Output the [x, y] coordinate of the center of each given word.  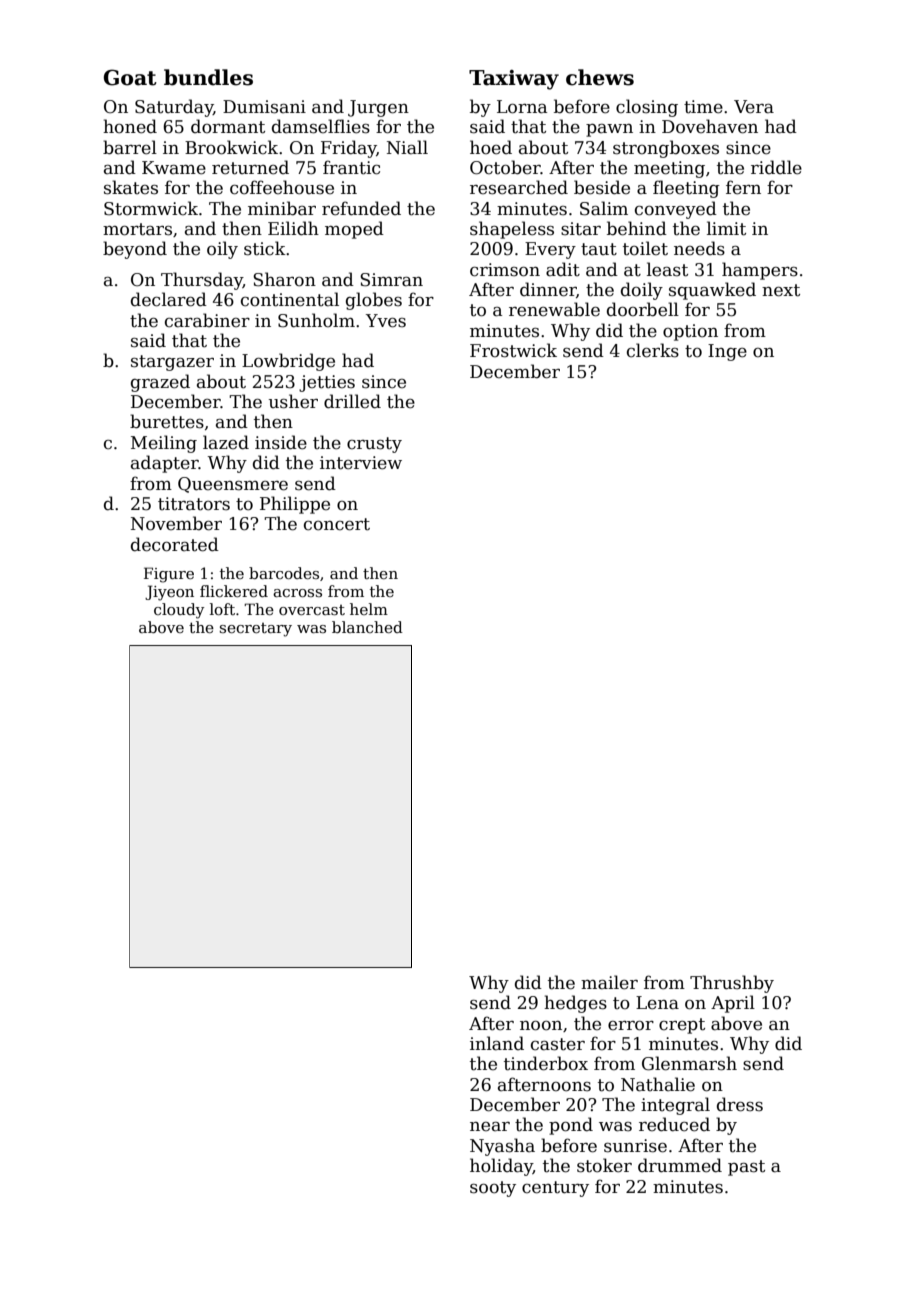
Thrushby [732, 984]
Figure [169, 575]
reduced [674, 1124]
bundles [208, 77]
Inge [727, 352]
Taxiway [514, 80]
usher [293, 401]
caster [558, 1044]
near [490, 1127]
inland [497, 1043]
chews [600, 77]
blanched [367, 627]
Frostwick [513, 350]
